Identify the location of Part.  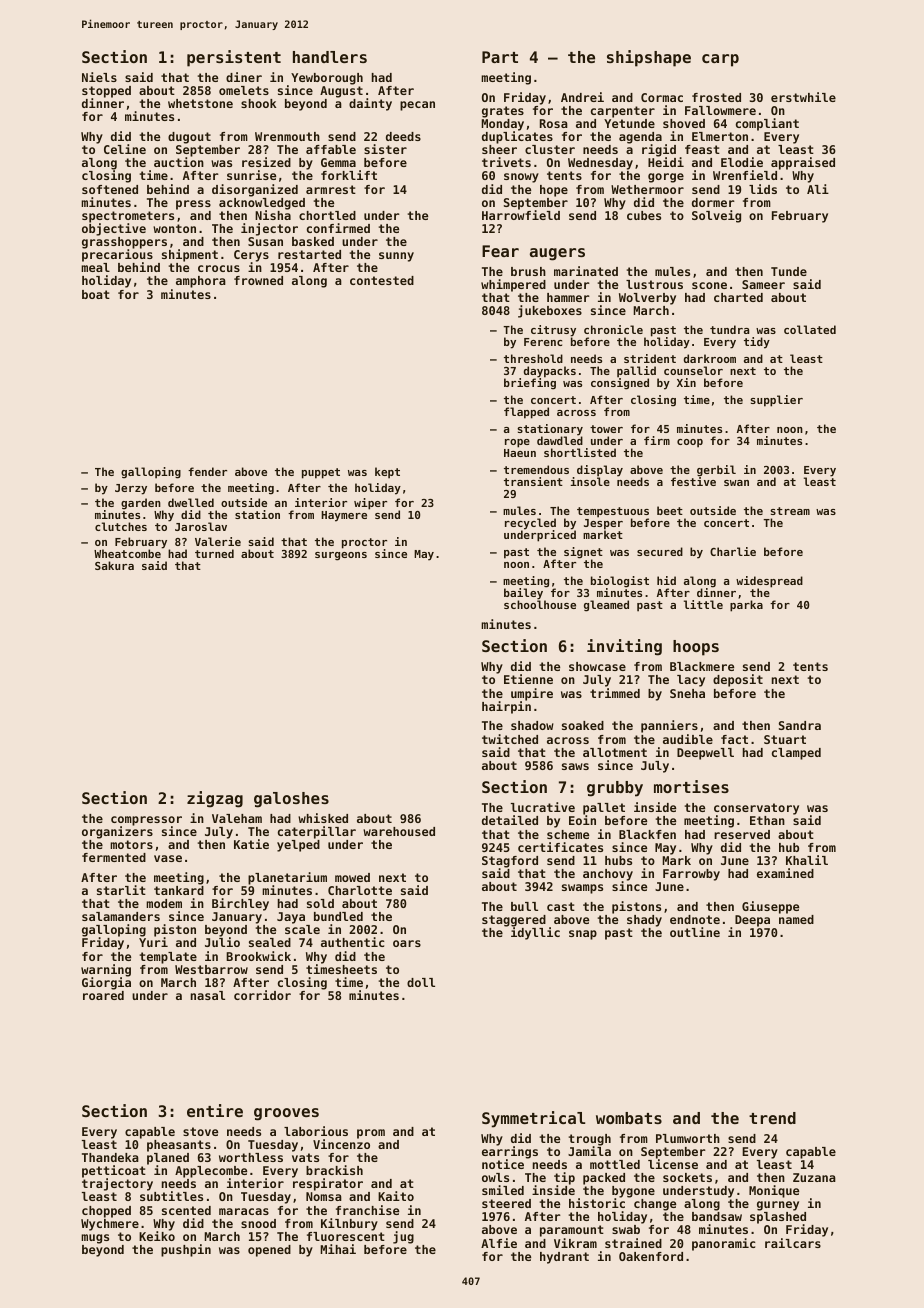
(500, 57).
